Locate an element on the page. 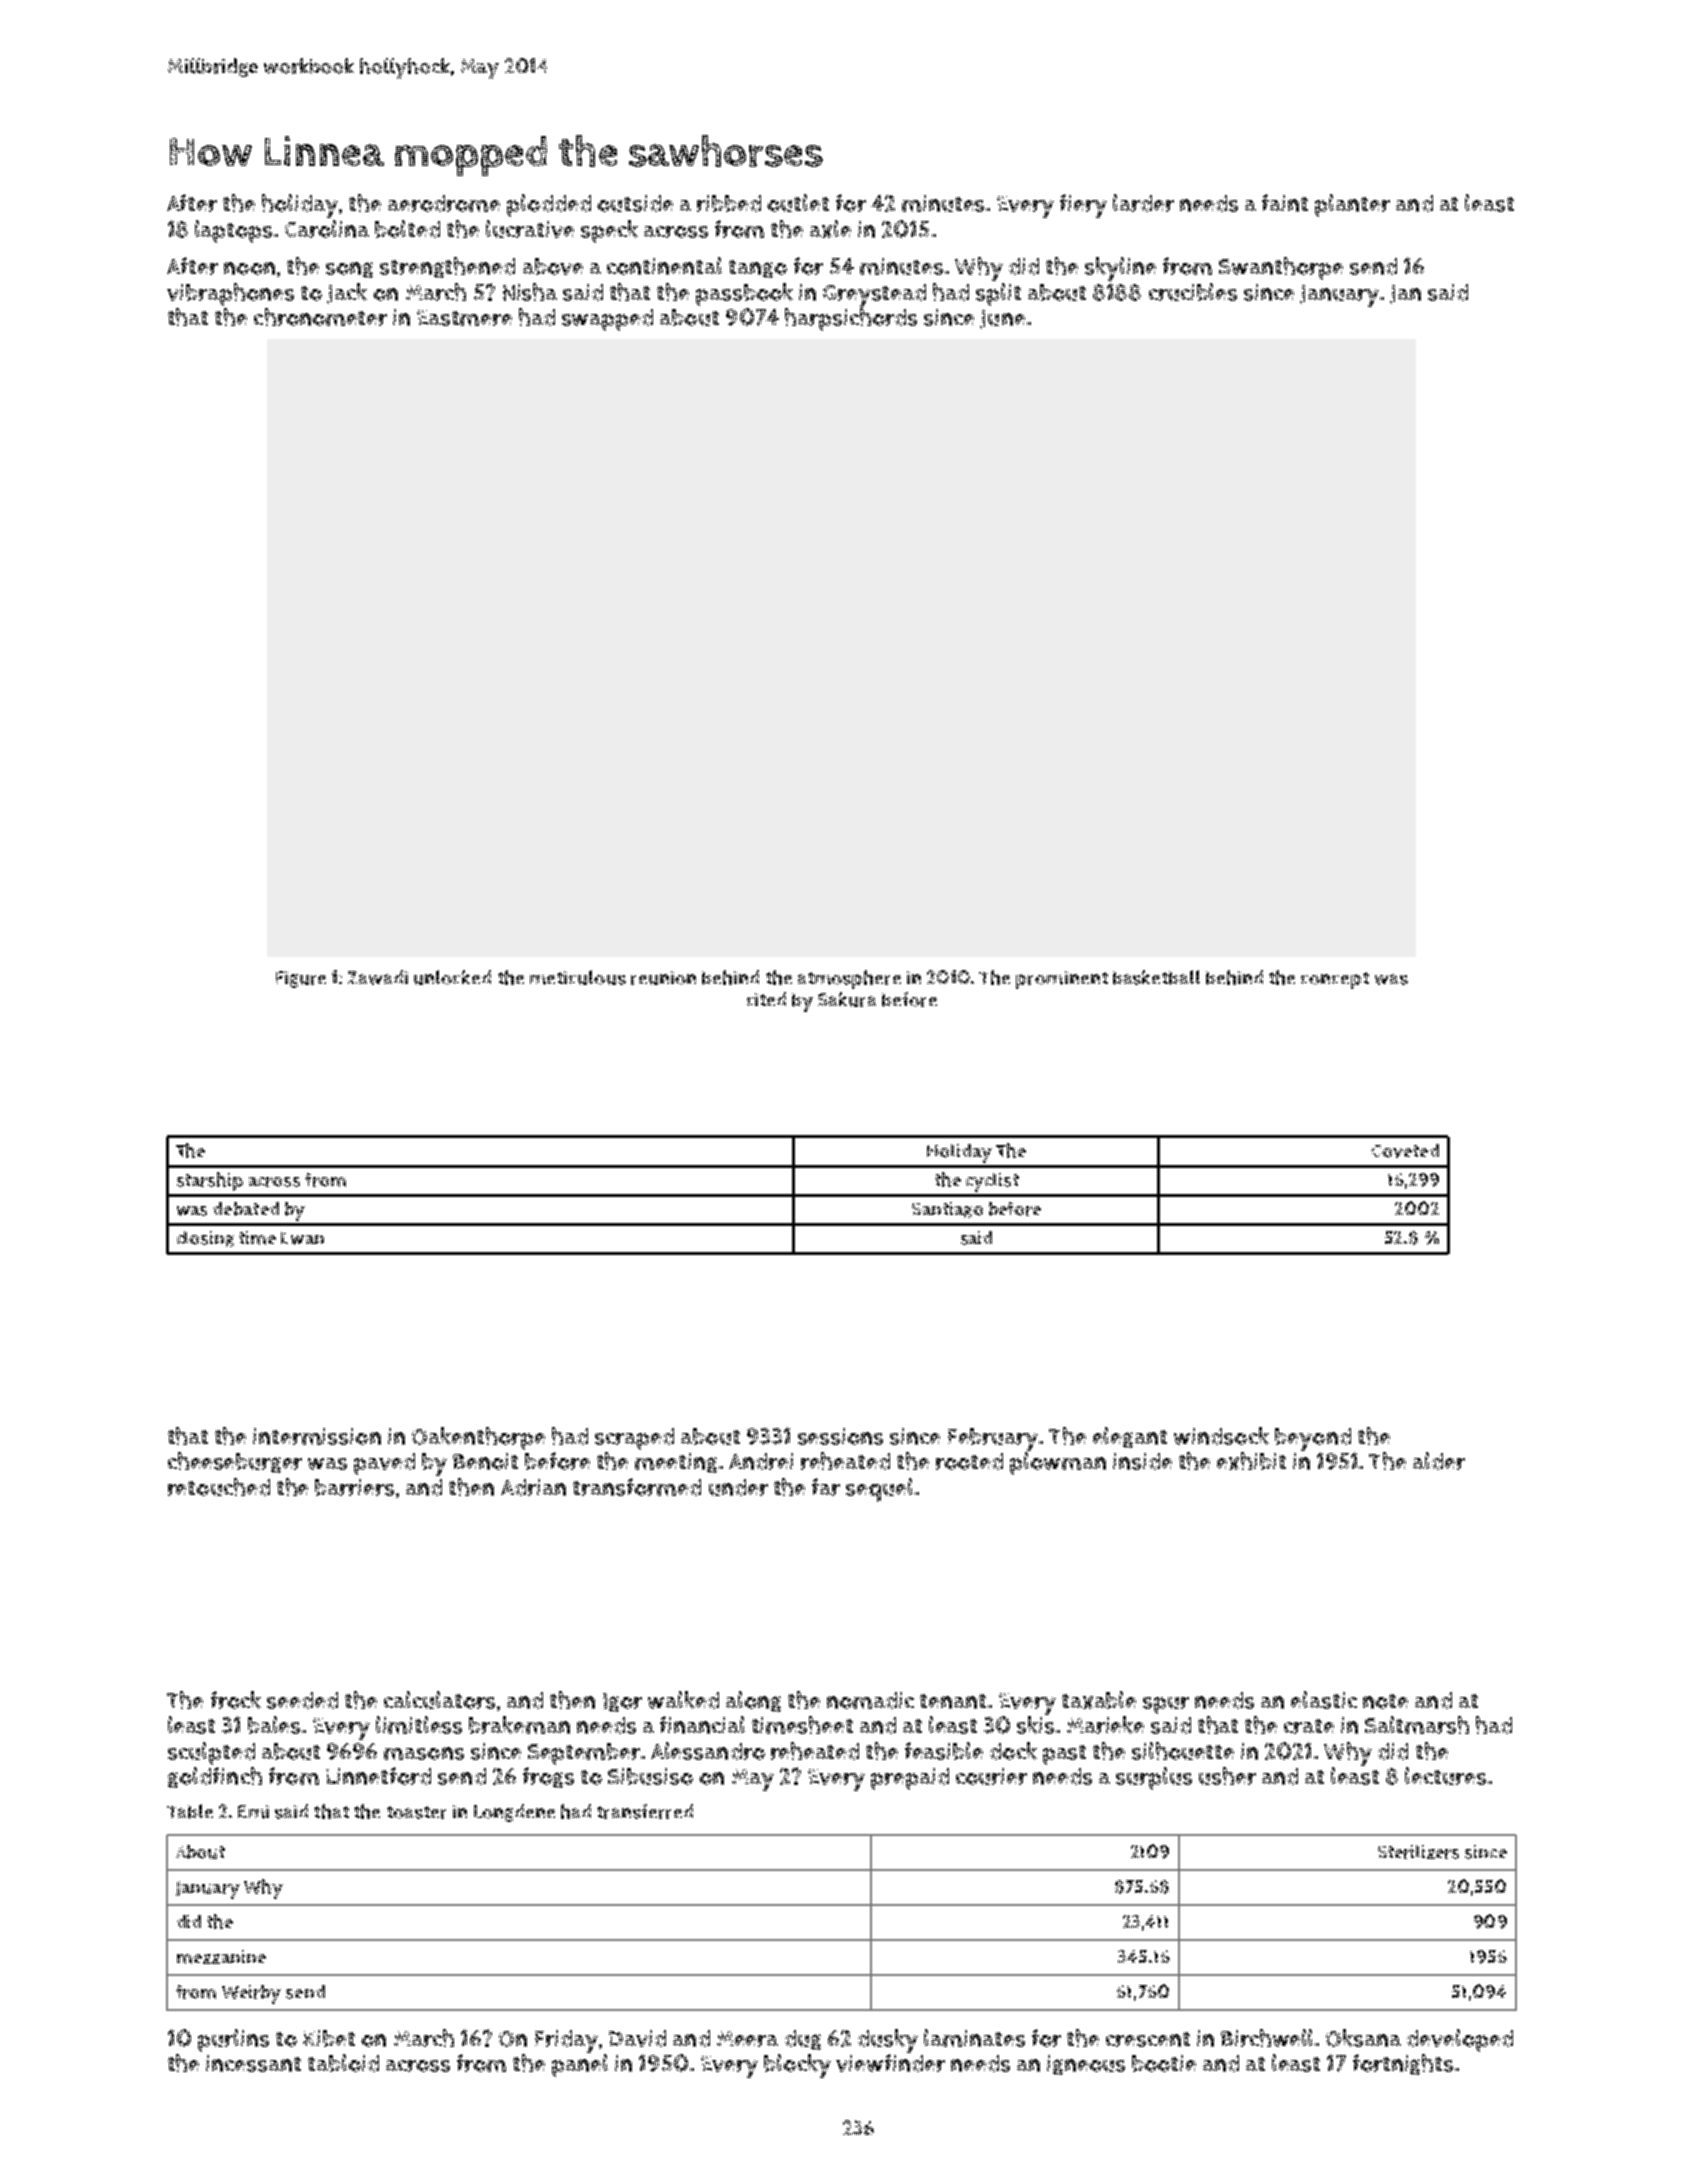 The image size is (1683, 2178). concept is located at coordinates (1335, 980).
